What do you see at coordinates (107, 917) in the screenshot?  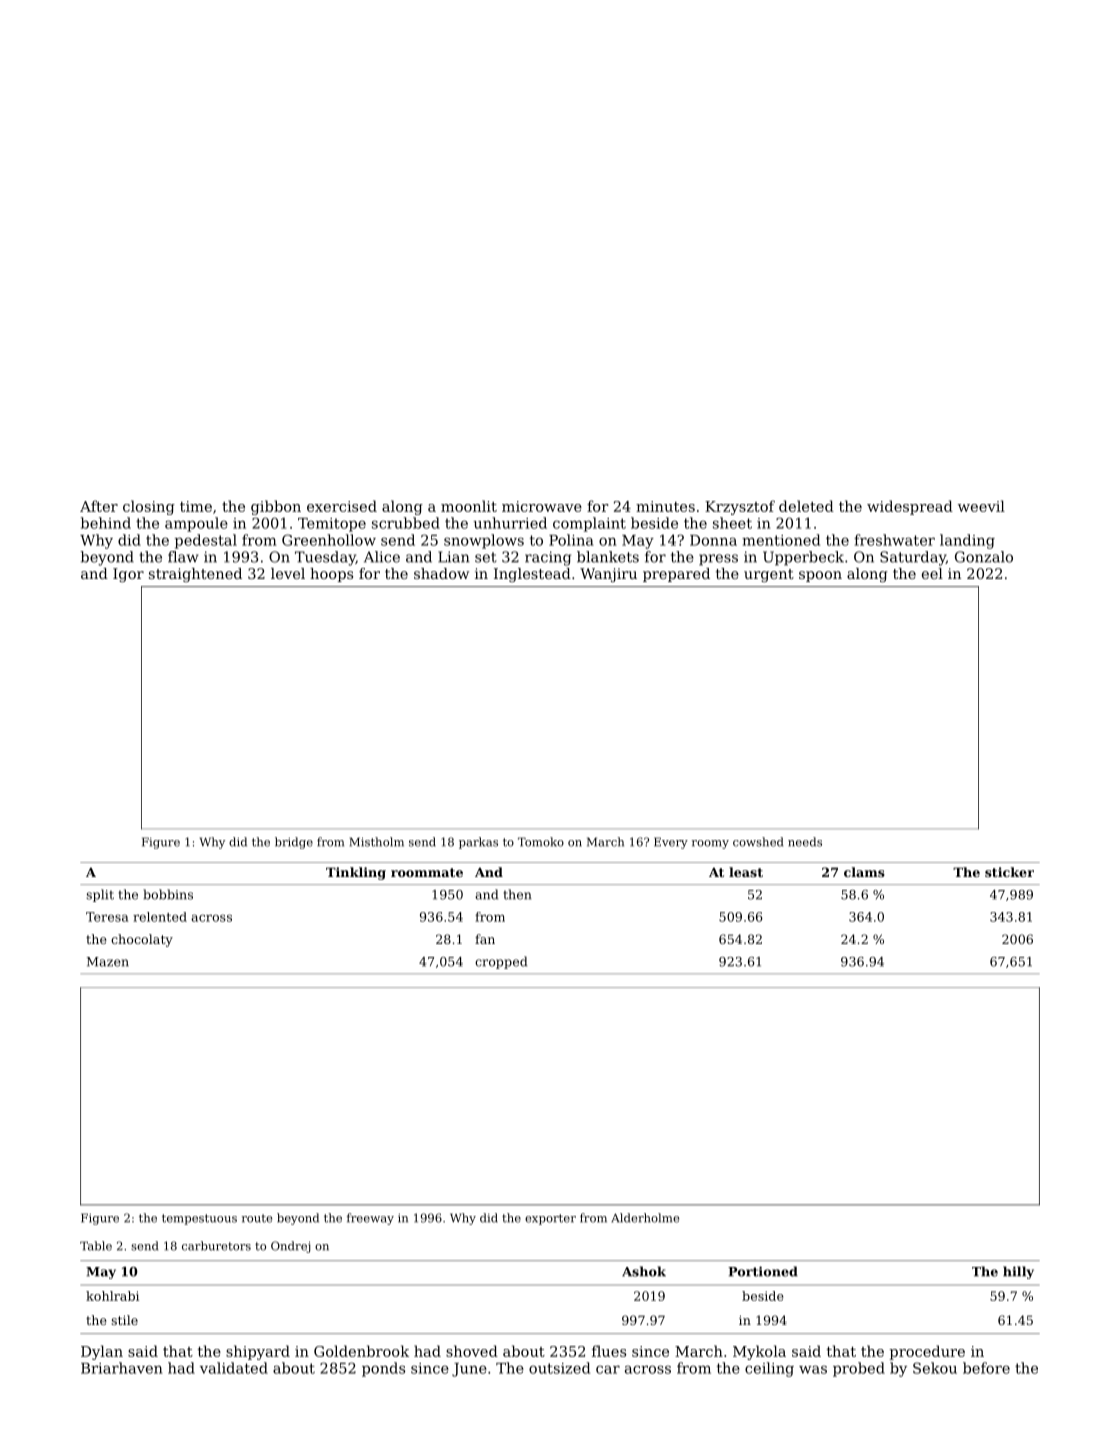 I see `Teresa` at bounding box center [107, 917].
